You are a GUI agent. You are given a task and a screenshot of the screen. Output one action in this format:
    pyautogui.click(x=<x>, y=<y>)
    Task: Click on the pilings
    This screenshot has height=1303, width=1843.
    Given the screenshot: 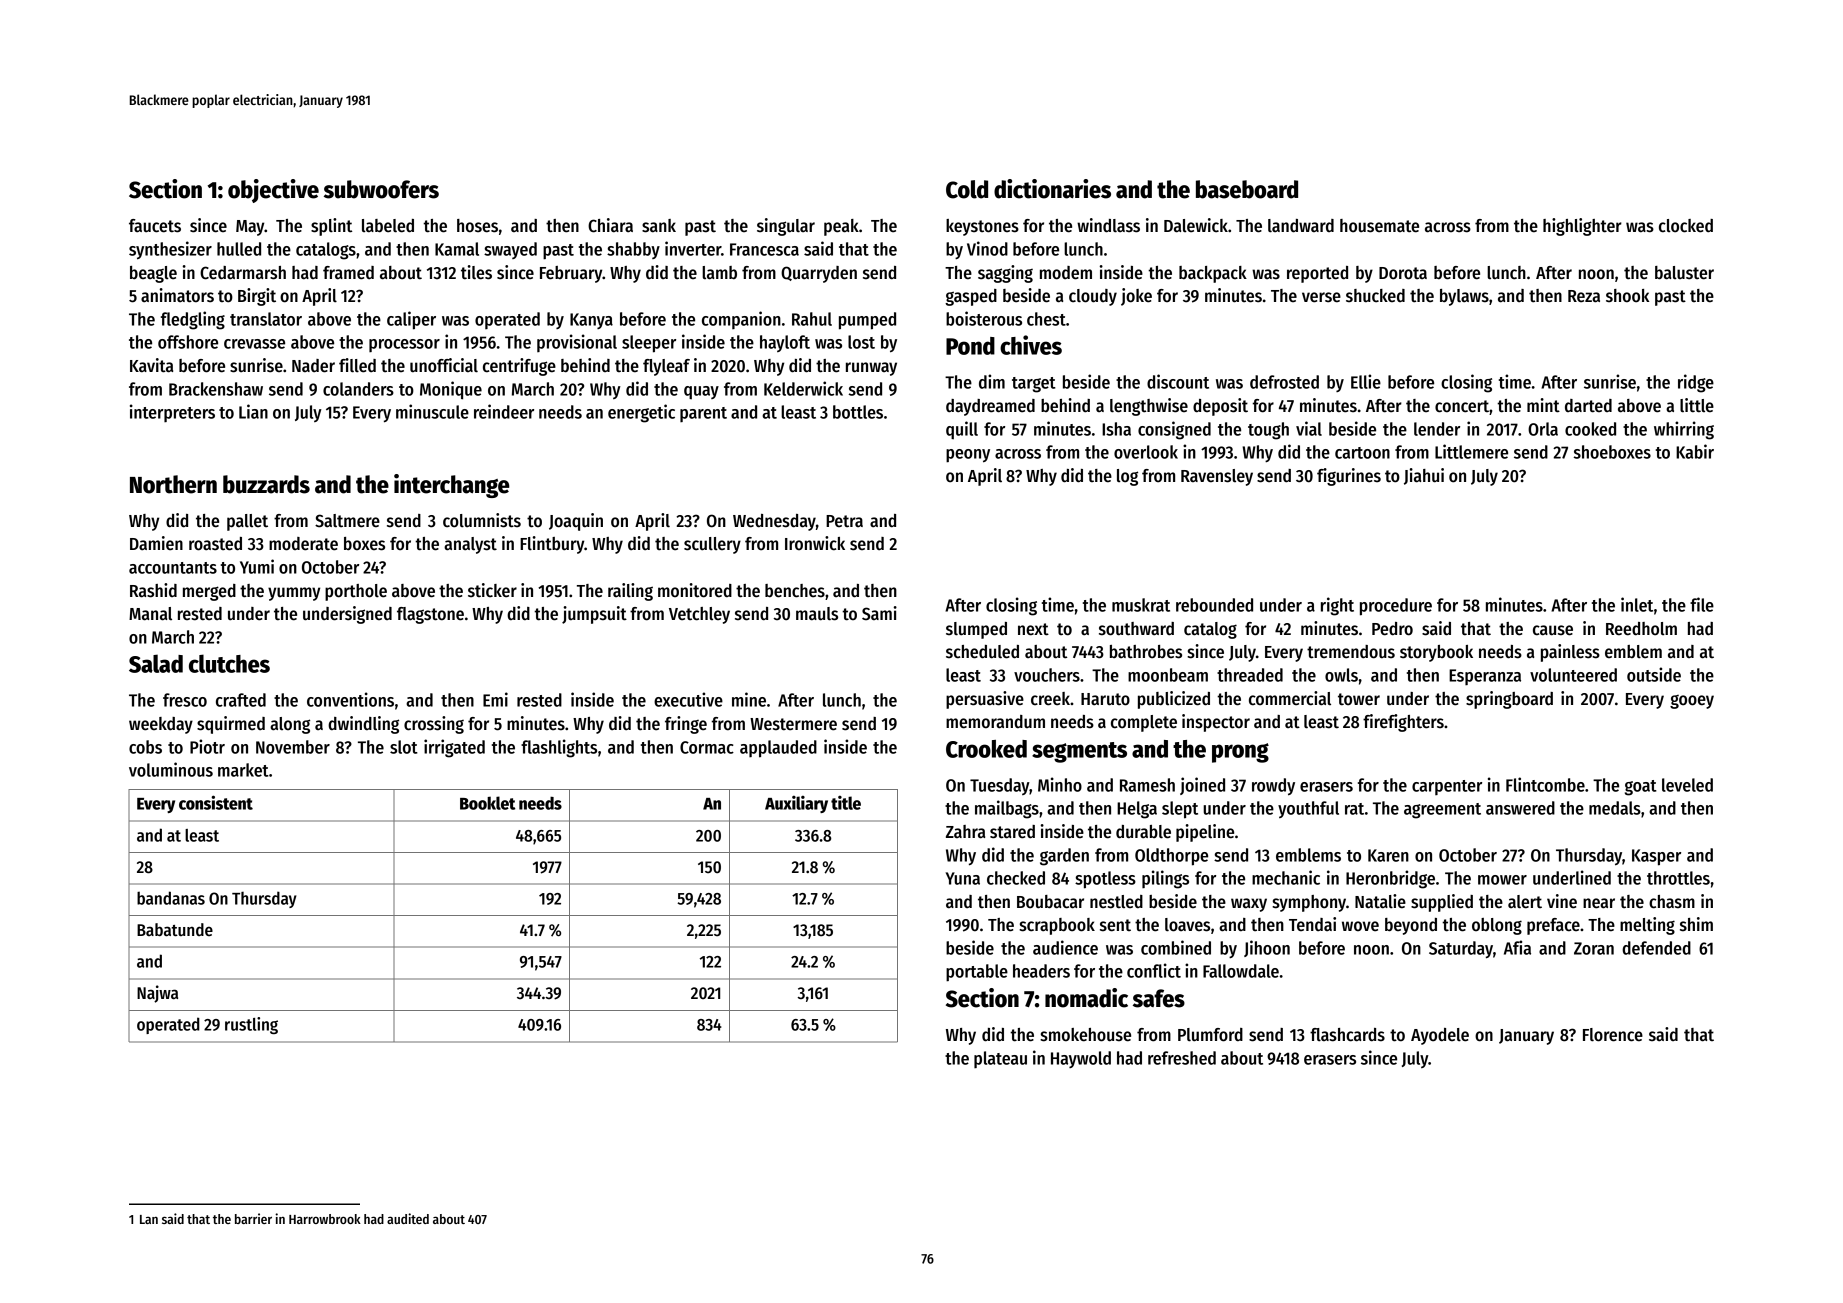 What is the action you would take?
    pyautogui.click(x=1165, y=879)
